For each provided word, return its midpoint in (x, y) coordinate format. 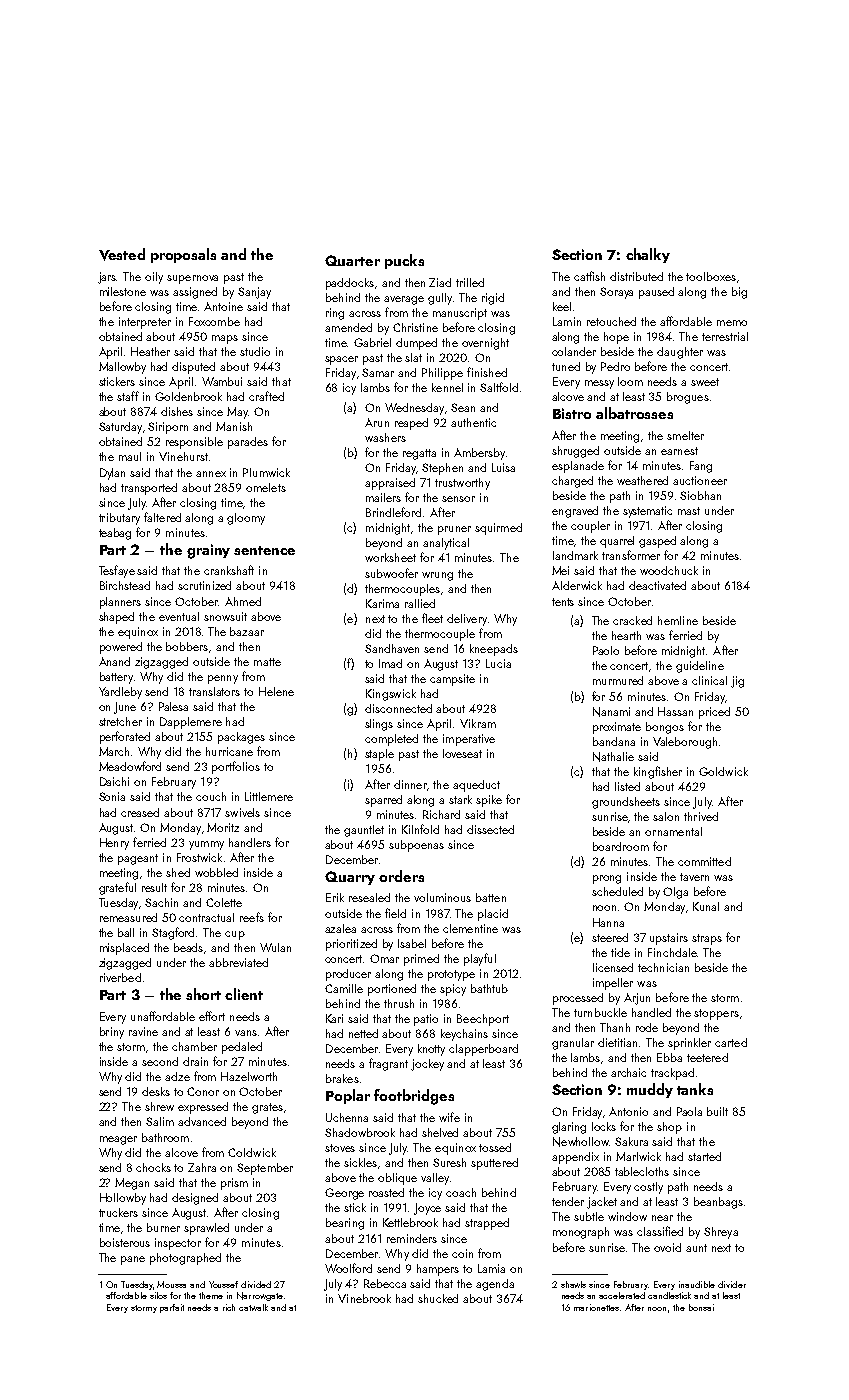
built (717, 1111)
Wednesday (414, 409)
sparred (383, 801)
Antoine (223, 306)
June (125, 708)
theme (211, 1295)
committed (704, 861)
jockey (427, 1065)
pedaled (242, 1048)
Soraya (616, 293)
